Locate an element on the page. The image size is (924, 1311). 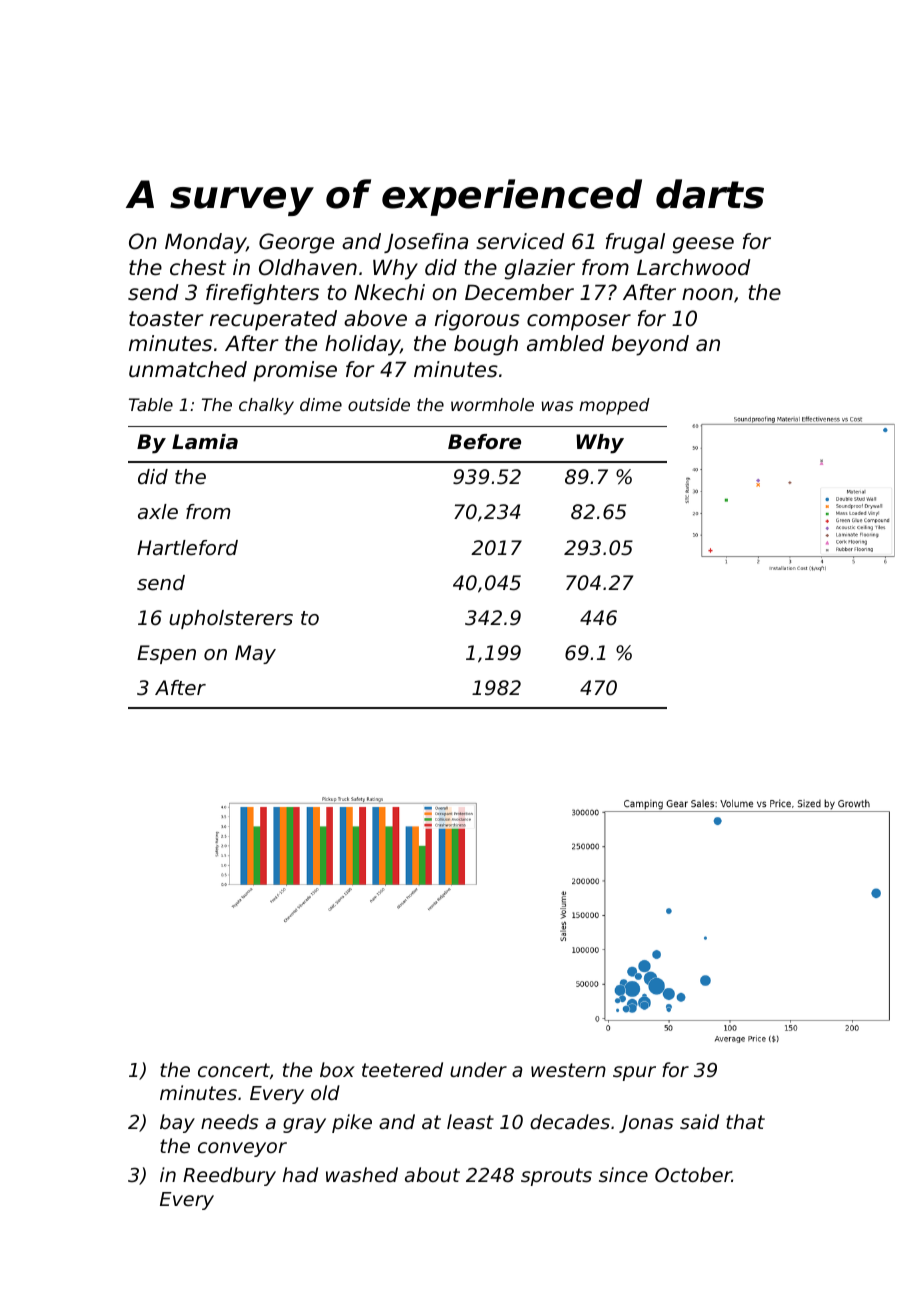
mopped is located at coordinates (614, 406).
